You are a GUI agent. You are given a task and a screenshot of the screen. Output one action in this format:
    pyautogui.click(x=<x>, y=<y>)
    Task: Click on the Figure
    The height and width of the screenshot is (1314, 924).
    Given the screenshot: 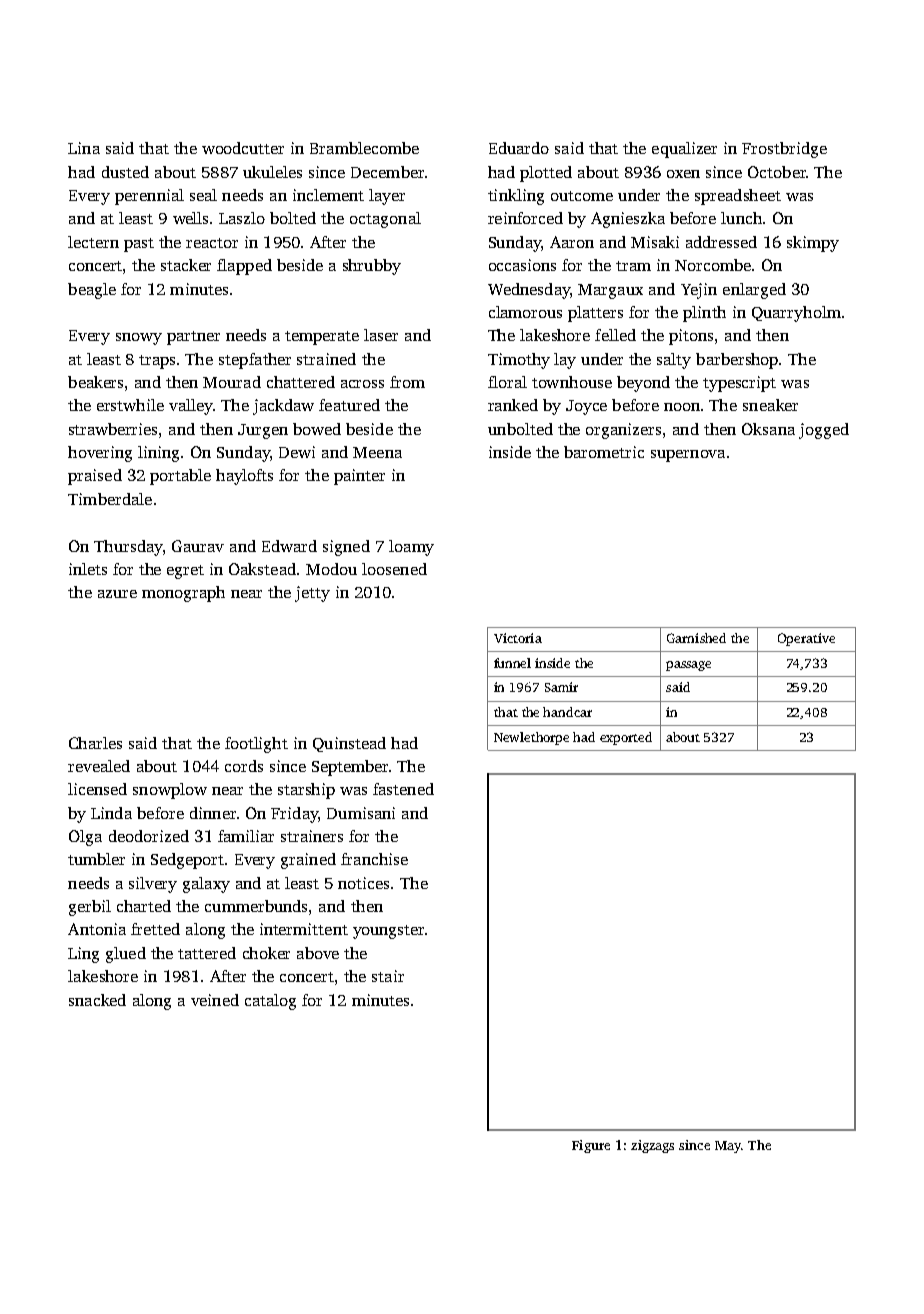 What is the action you would take?
    pyautogui.click(x=591, y=1146)
